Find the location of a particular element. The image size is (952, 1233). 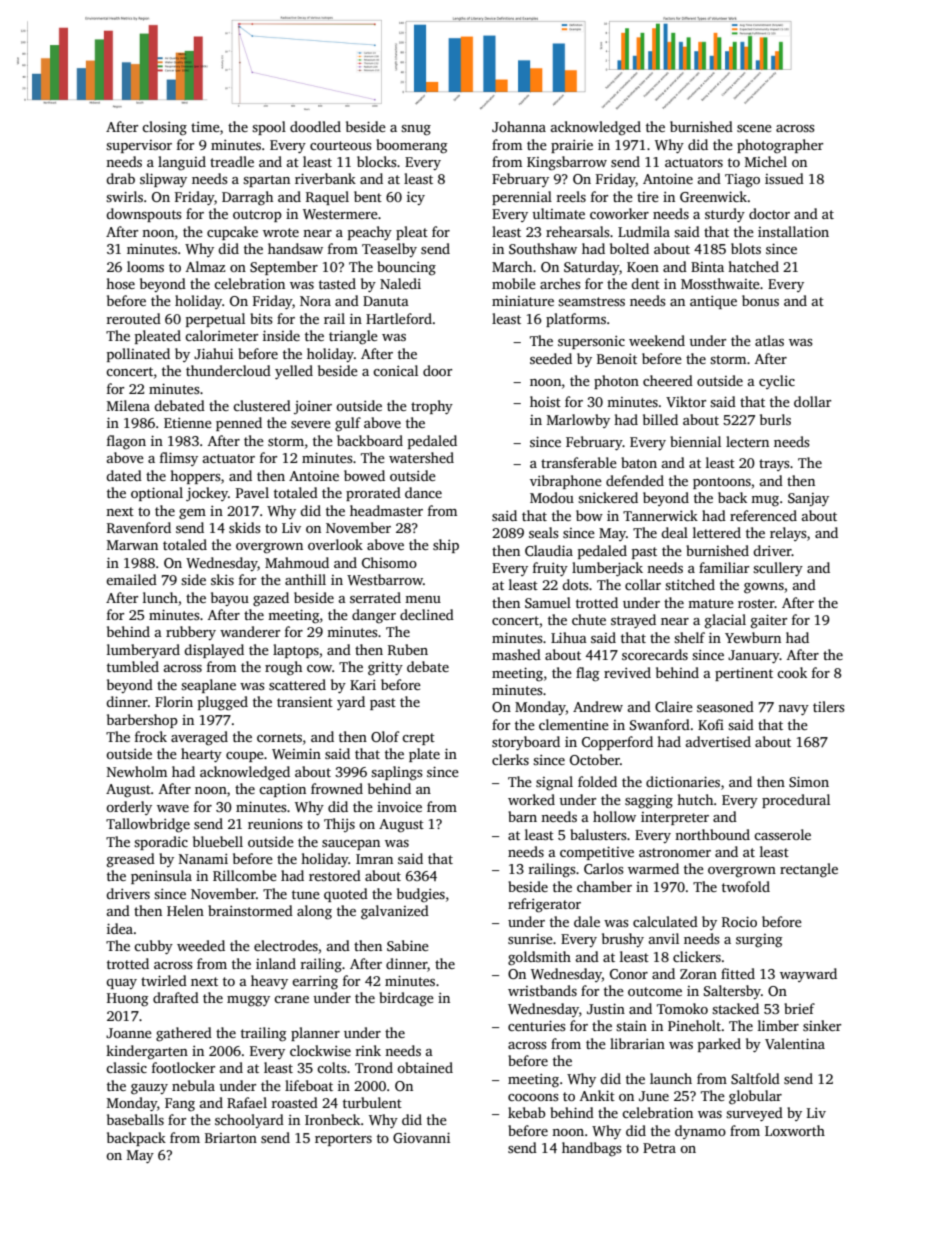

slipway is located at coordinates (163, 180).
